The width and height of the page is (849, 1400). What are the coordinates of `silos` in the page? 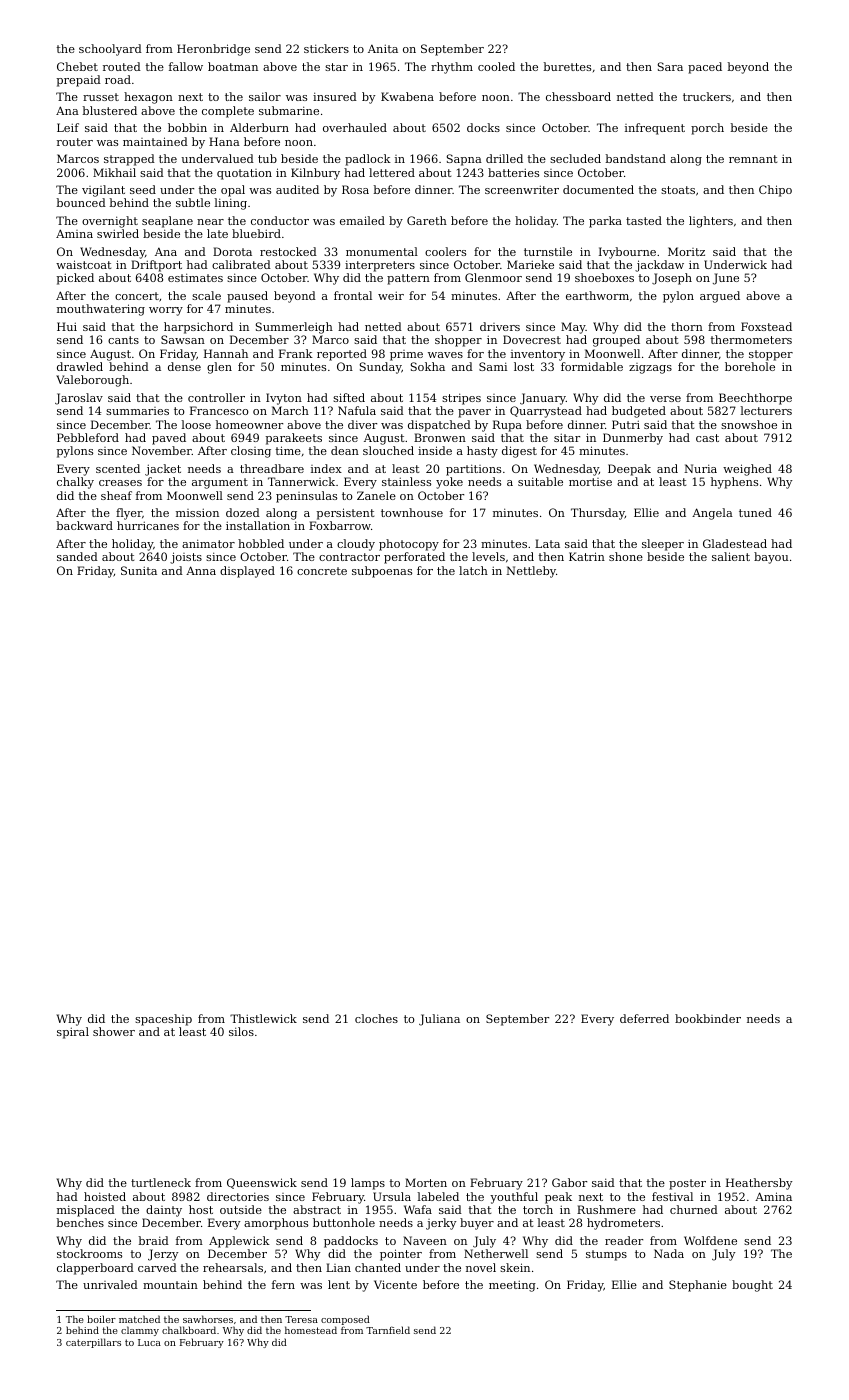 It's located at (241, 1031).
